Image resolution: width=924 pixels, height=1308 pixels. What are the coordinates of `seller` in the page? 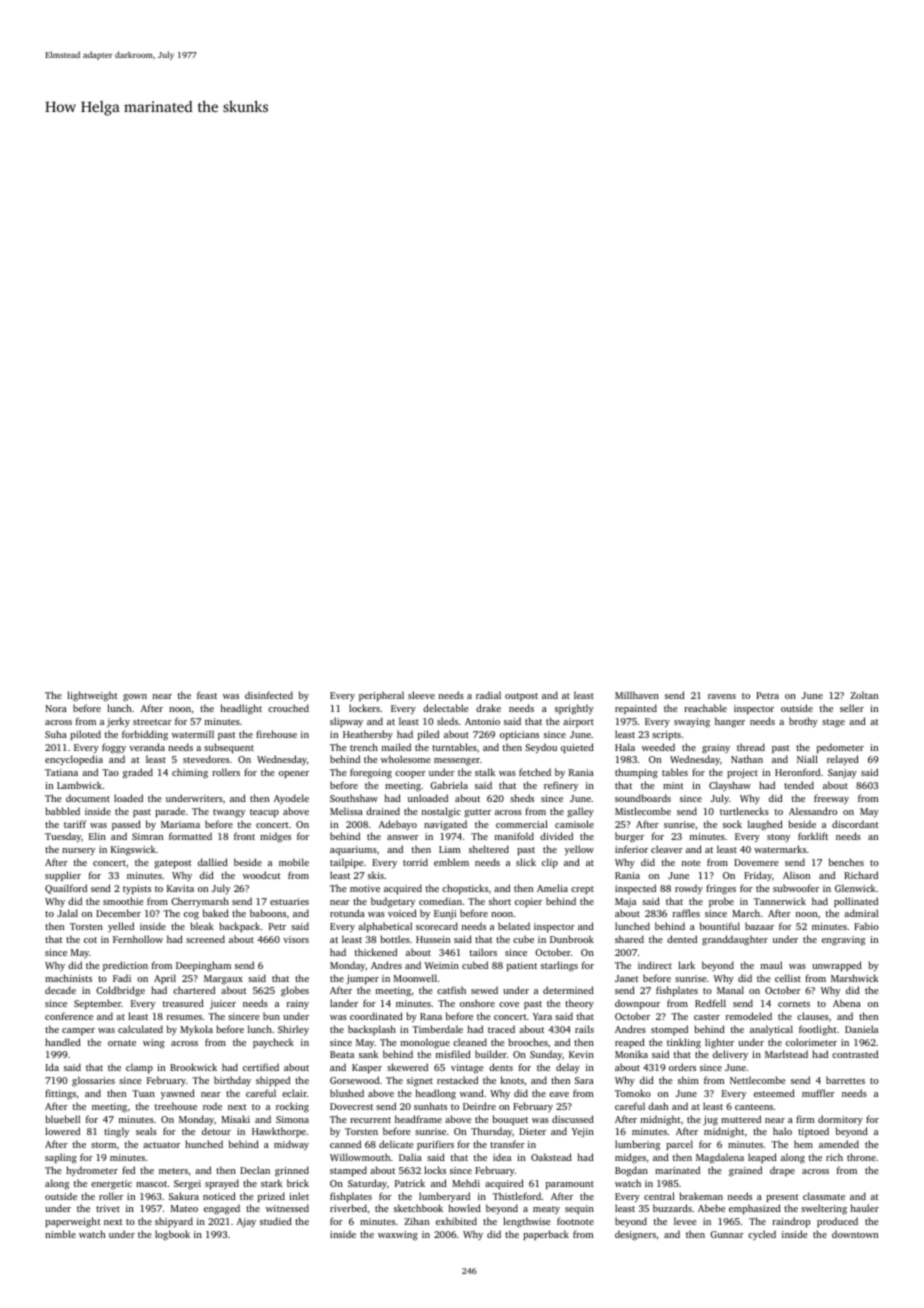 It's located at (852, 708).
